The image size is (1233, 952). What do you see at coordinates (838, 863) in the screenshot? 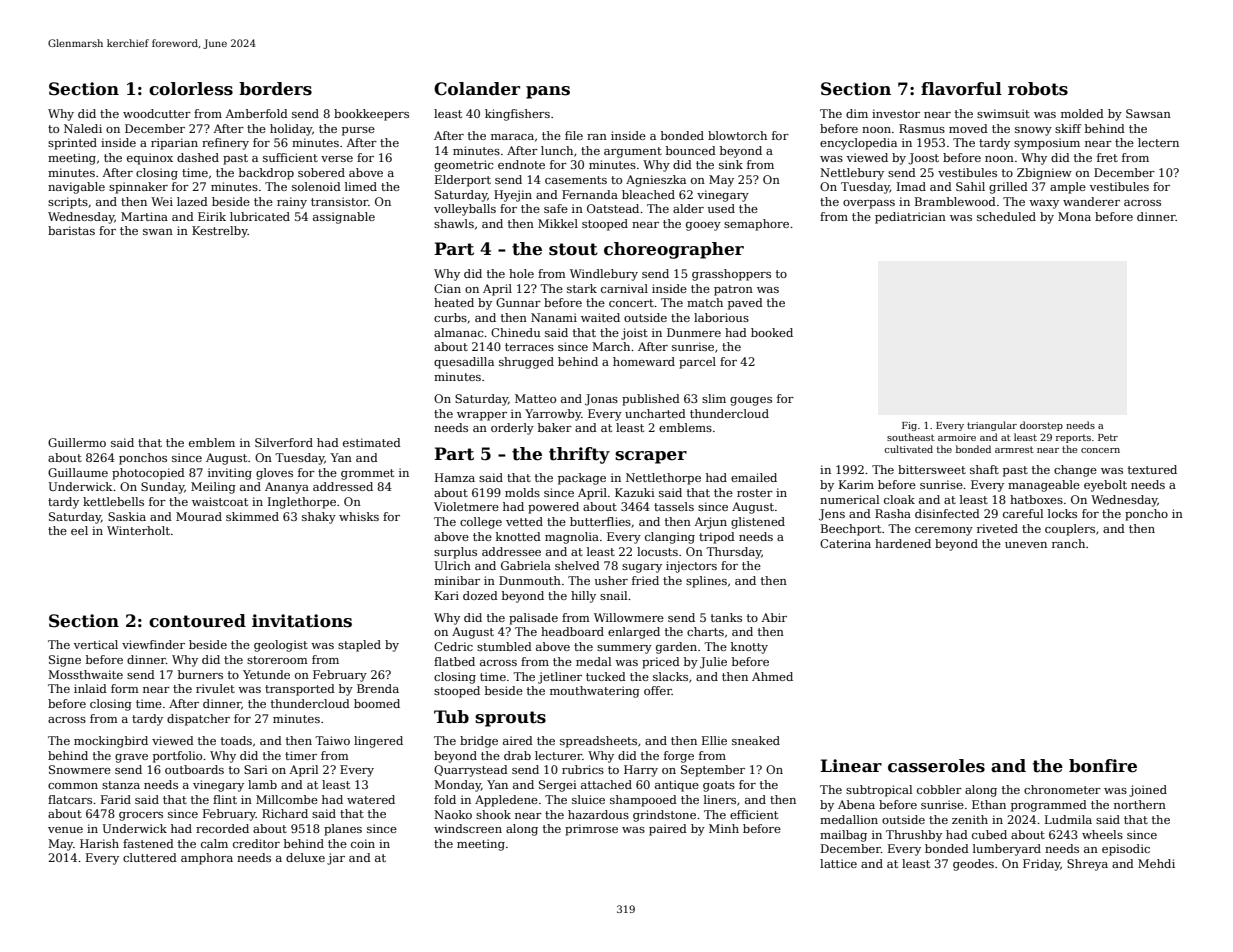
I see `lattice` at bounding box center [838, 863].
